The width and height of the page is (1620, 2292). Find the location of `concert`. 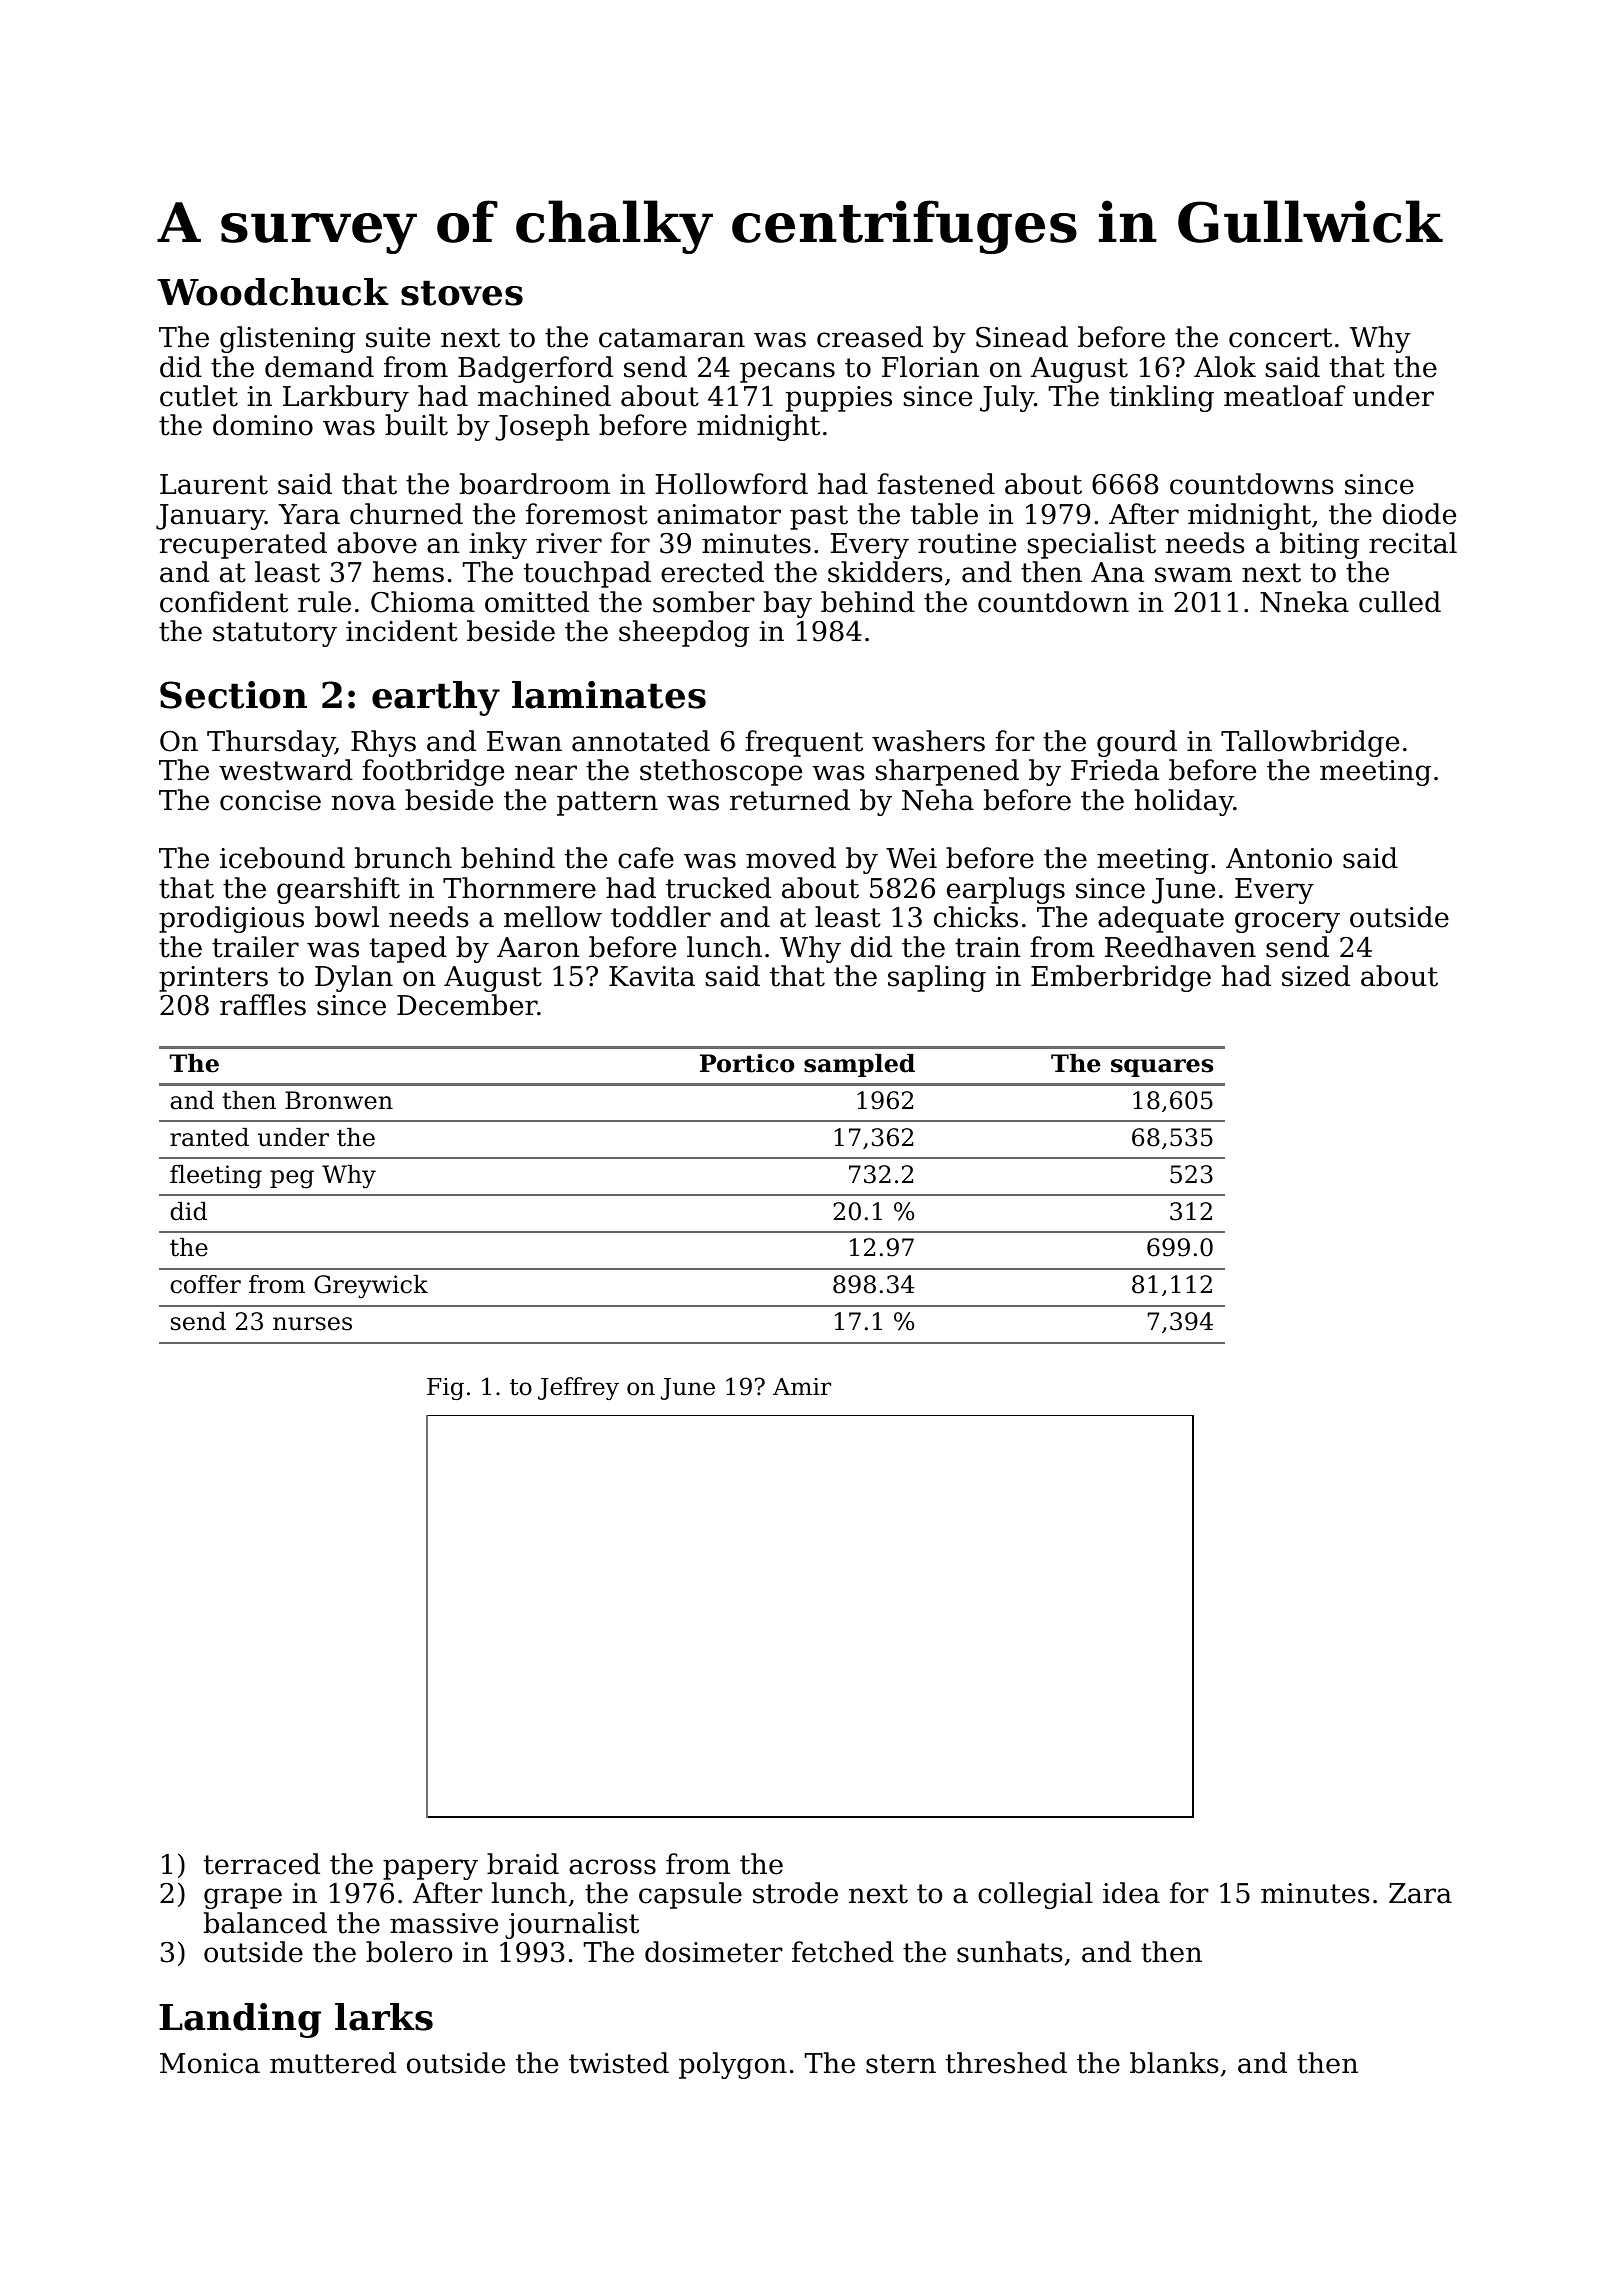

concert is located at coordinates (1280, 338).
